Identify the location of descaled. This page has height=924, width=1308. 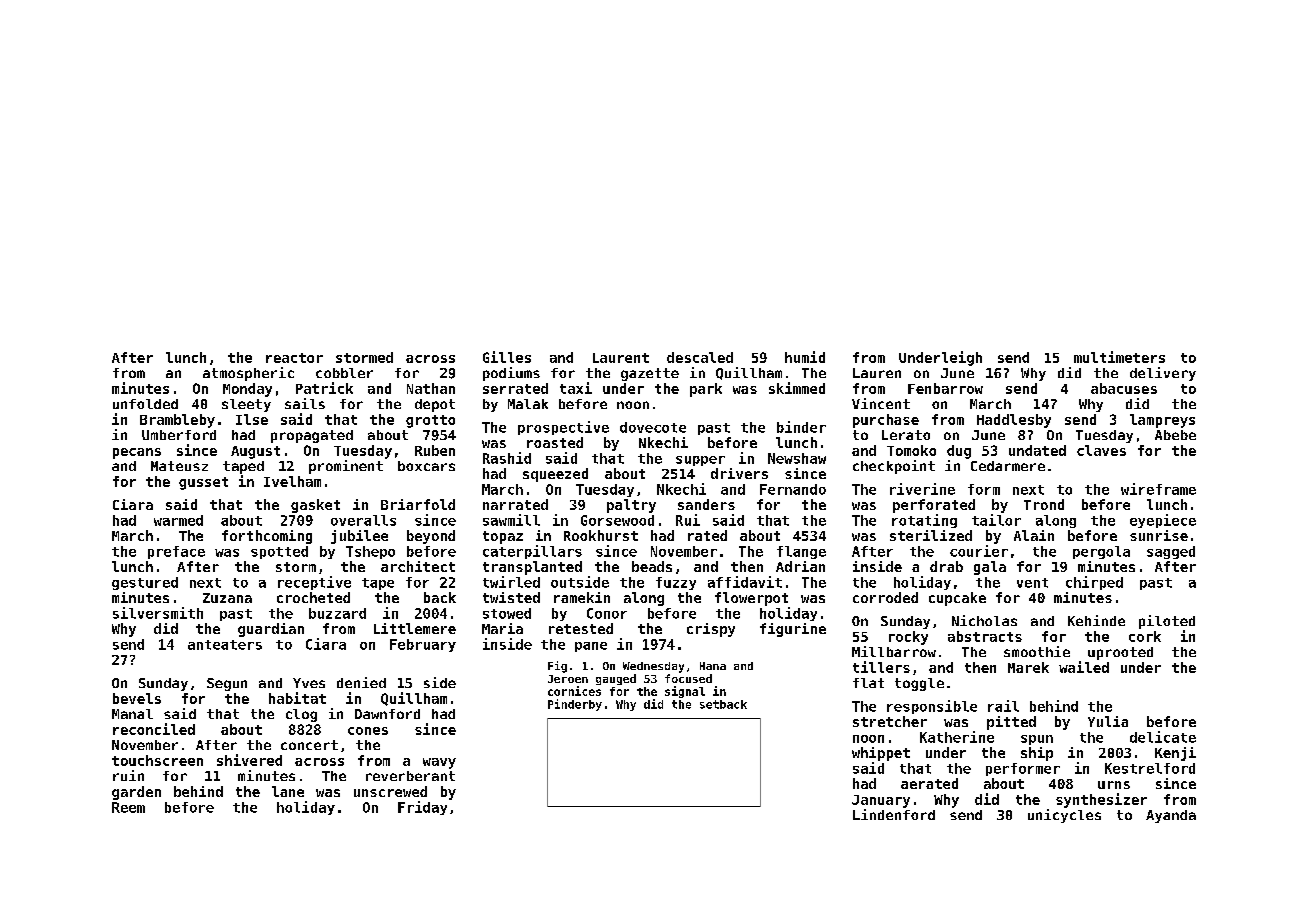
(700, 357).
